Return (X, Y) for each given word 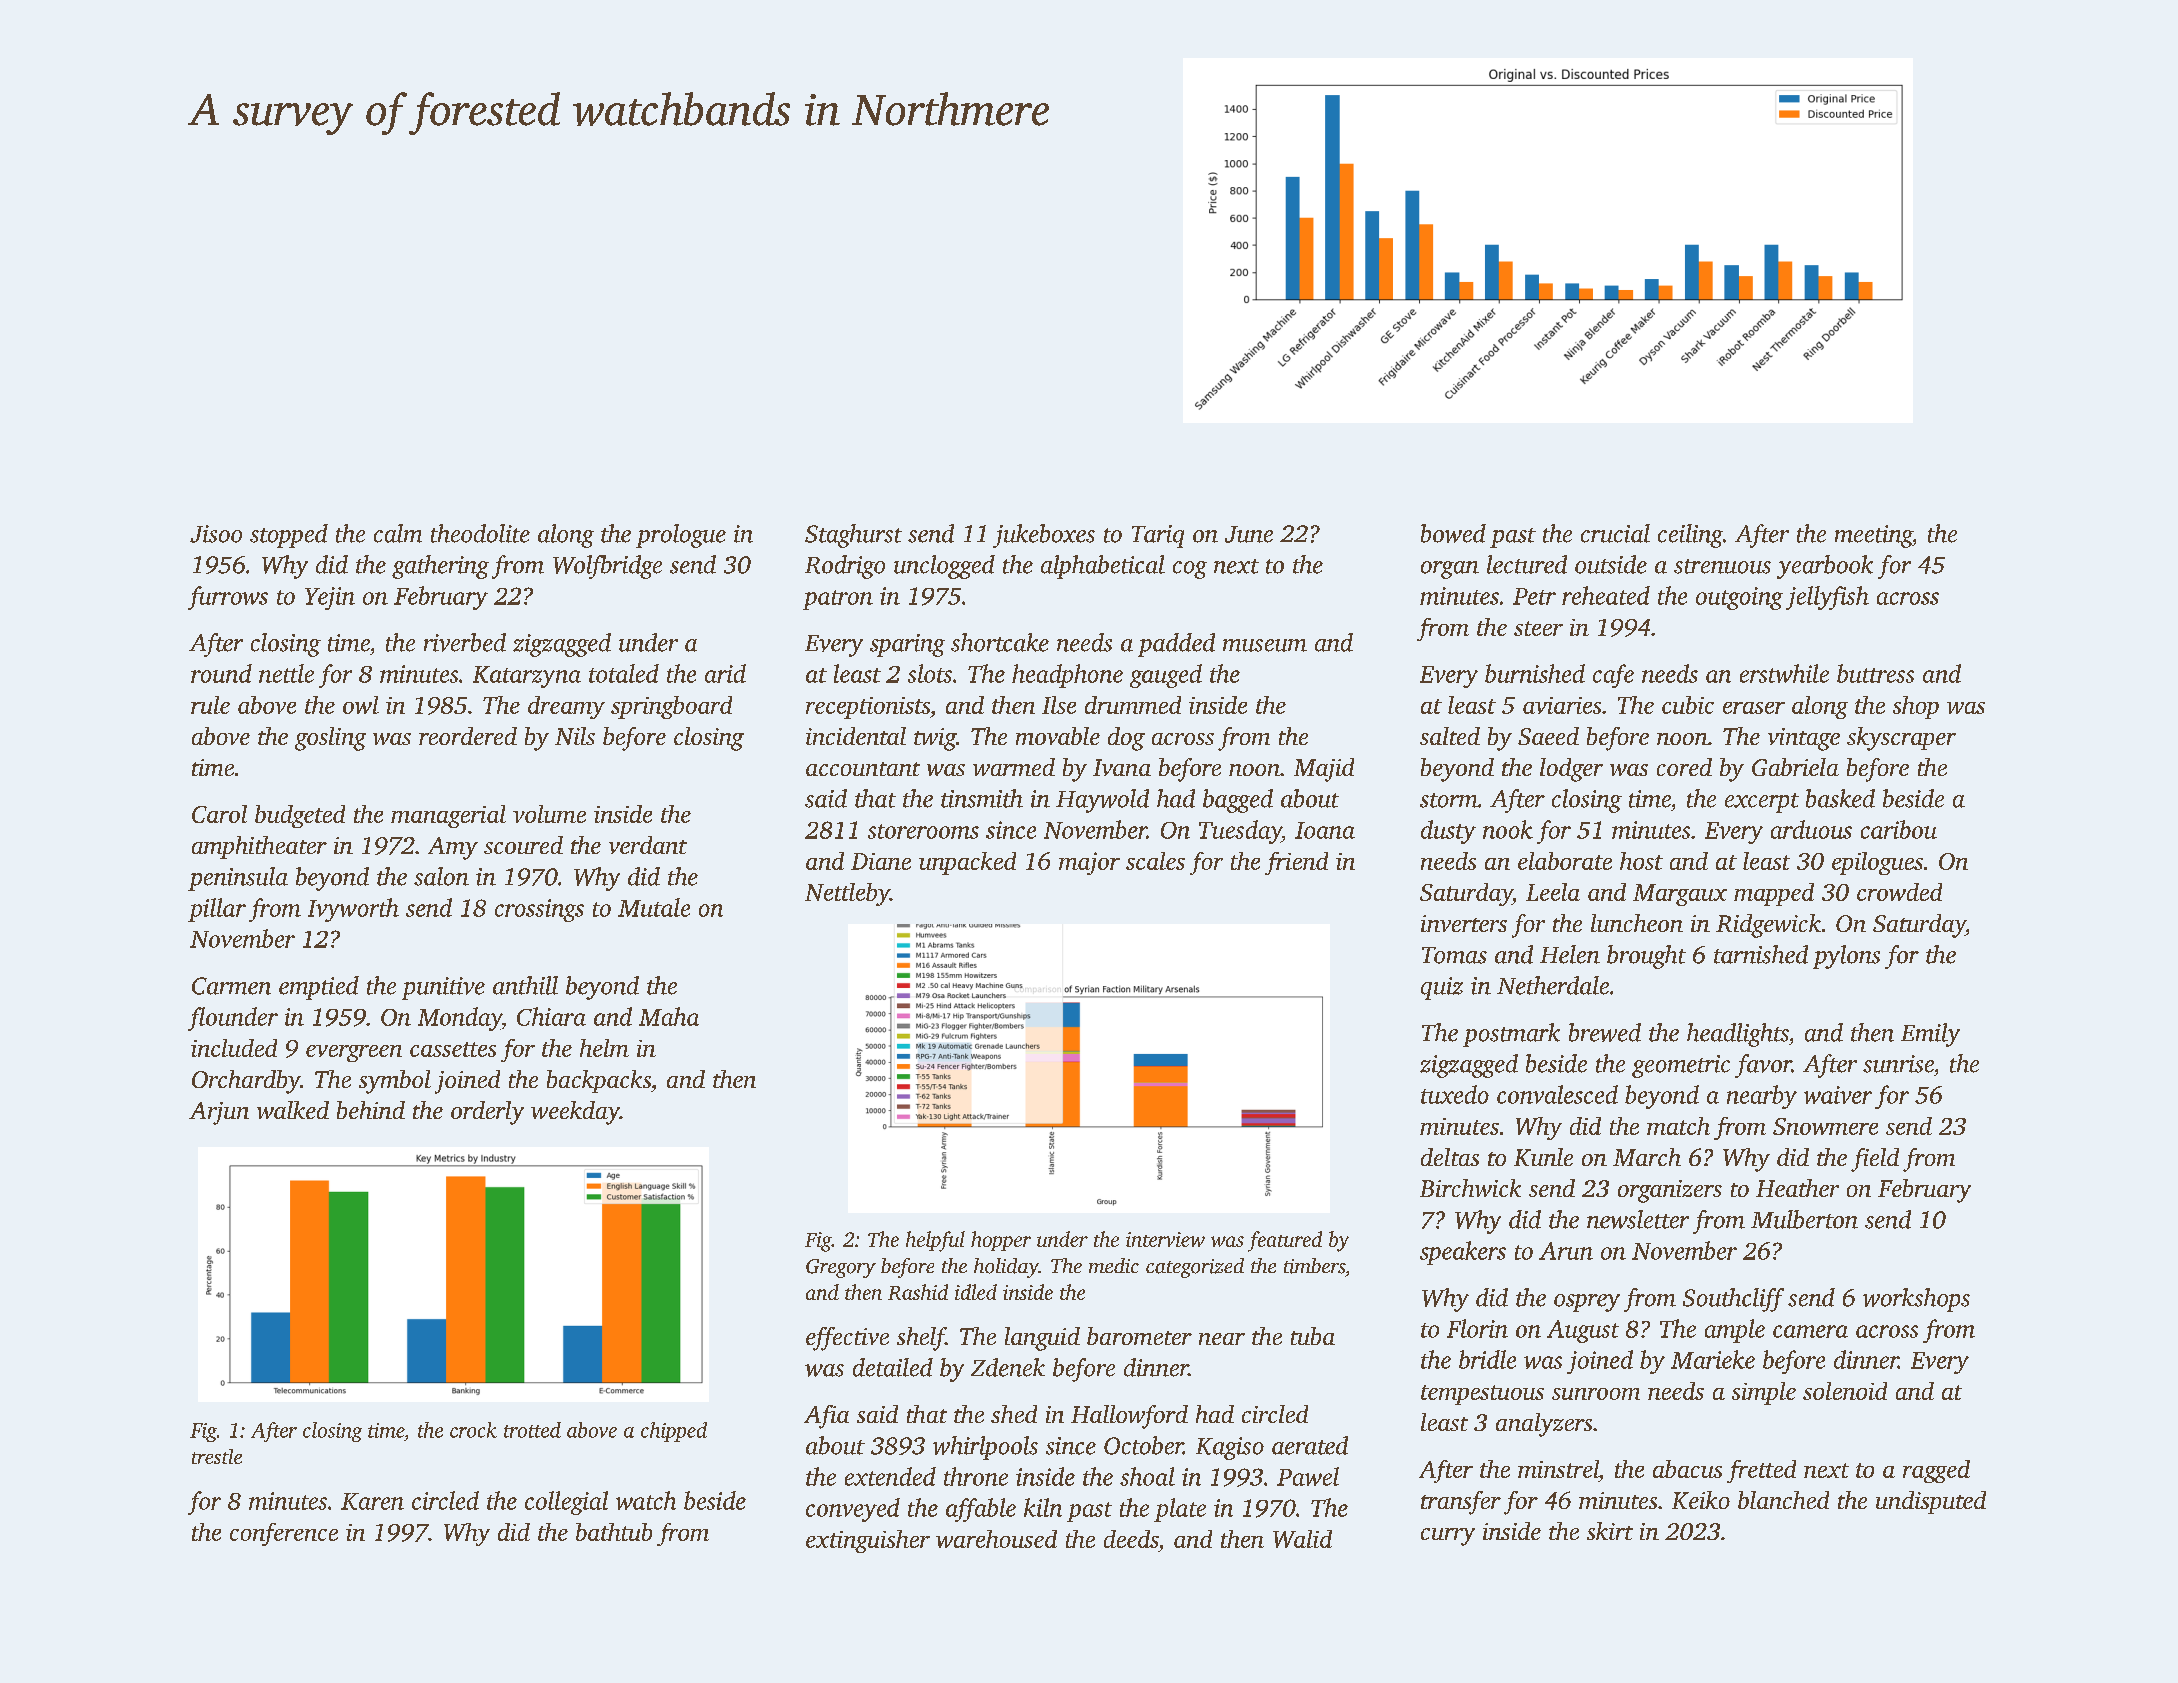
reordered (468, 736)
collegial (566, 1503)
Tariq (1158, 536)
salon (441, 876)
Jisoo (216, 534)
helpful (935, 1241)
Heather (1797, 1188)
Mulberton (1804, 1219)
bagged (1238, 801)
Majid (1324, 770)
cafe (1613, 676)
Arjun (219, 1113)
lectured (1527, 564)
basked (1840, 798)
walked (293, 1110)
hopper (1001, 1241)
